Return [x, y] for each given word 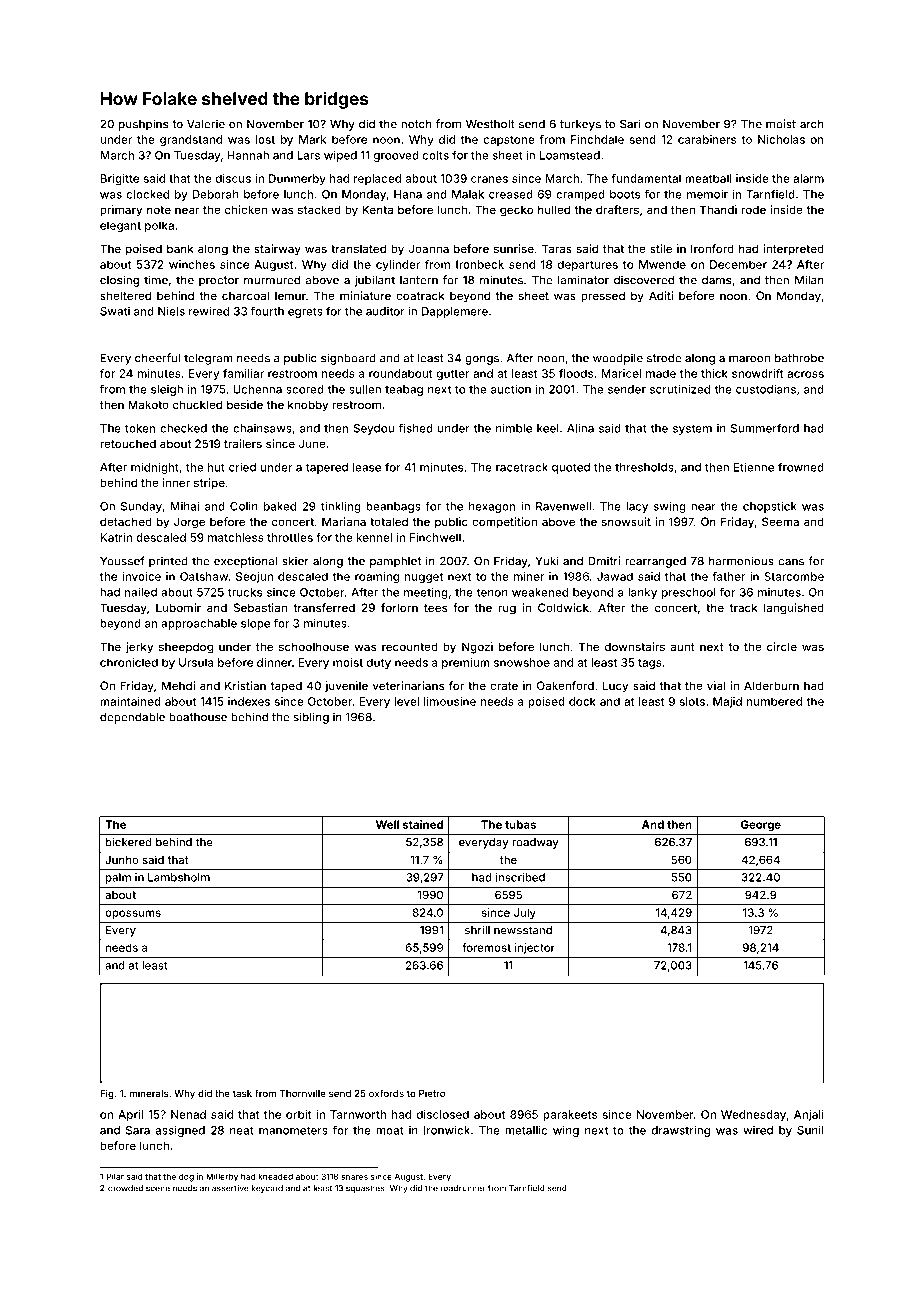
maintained [130, 701]
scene [158, 1189]
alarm [808, 178]
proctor [219, 281]
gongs [482, 360]
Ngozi [477, 648]
